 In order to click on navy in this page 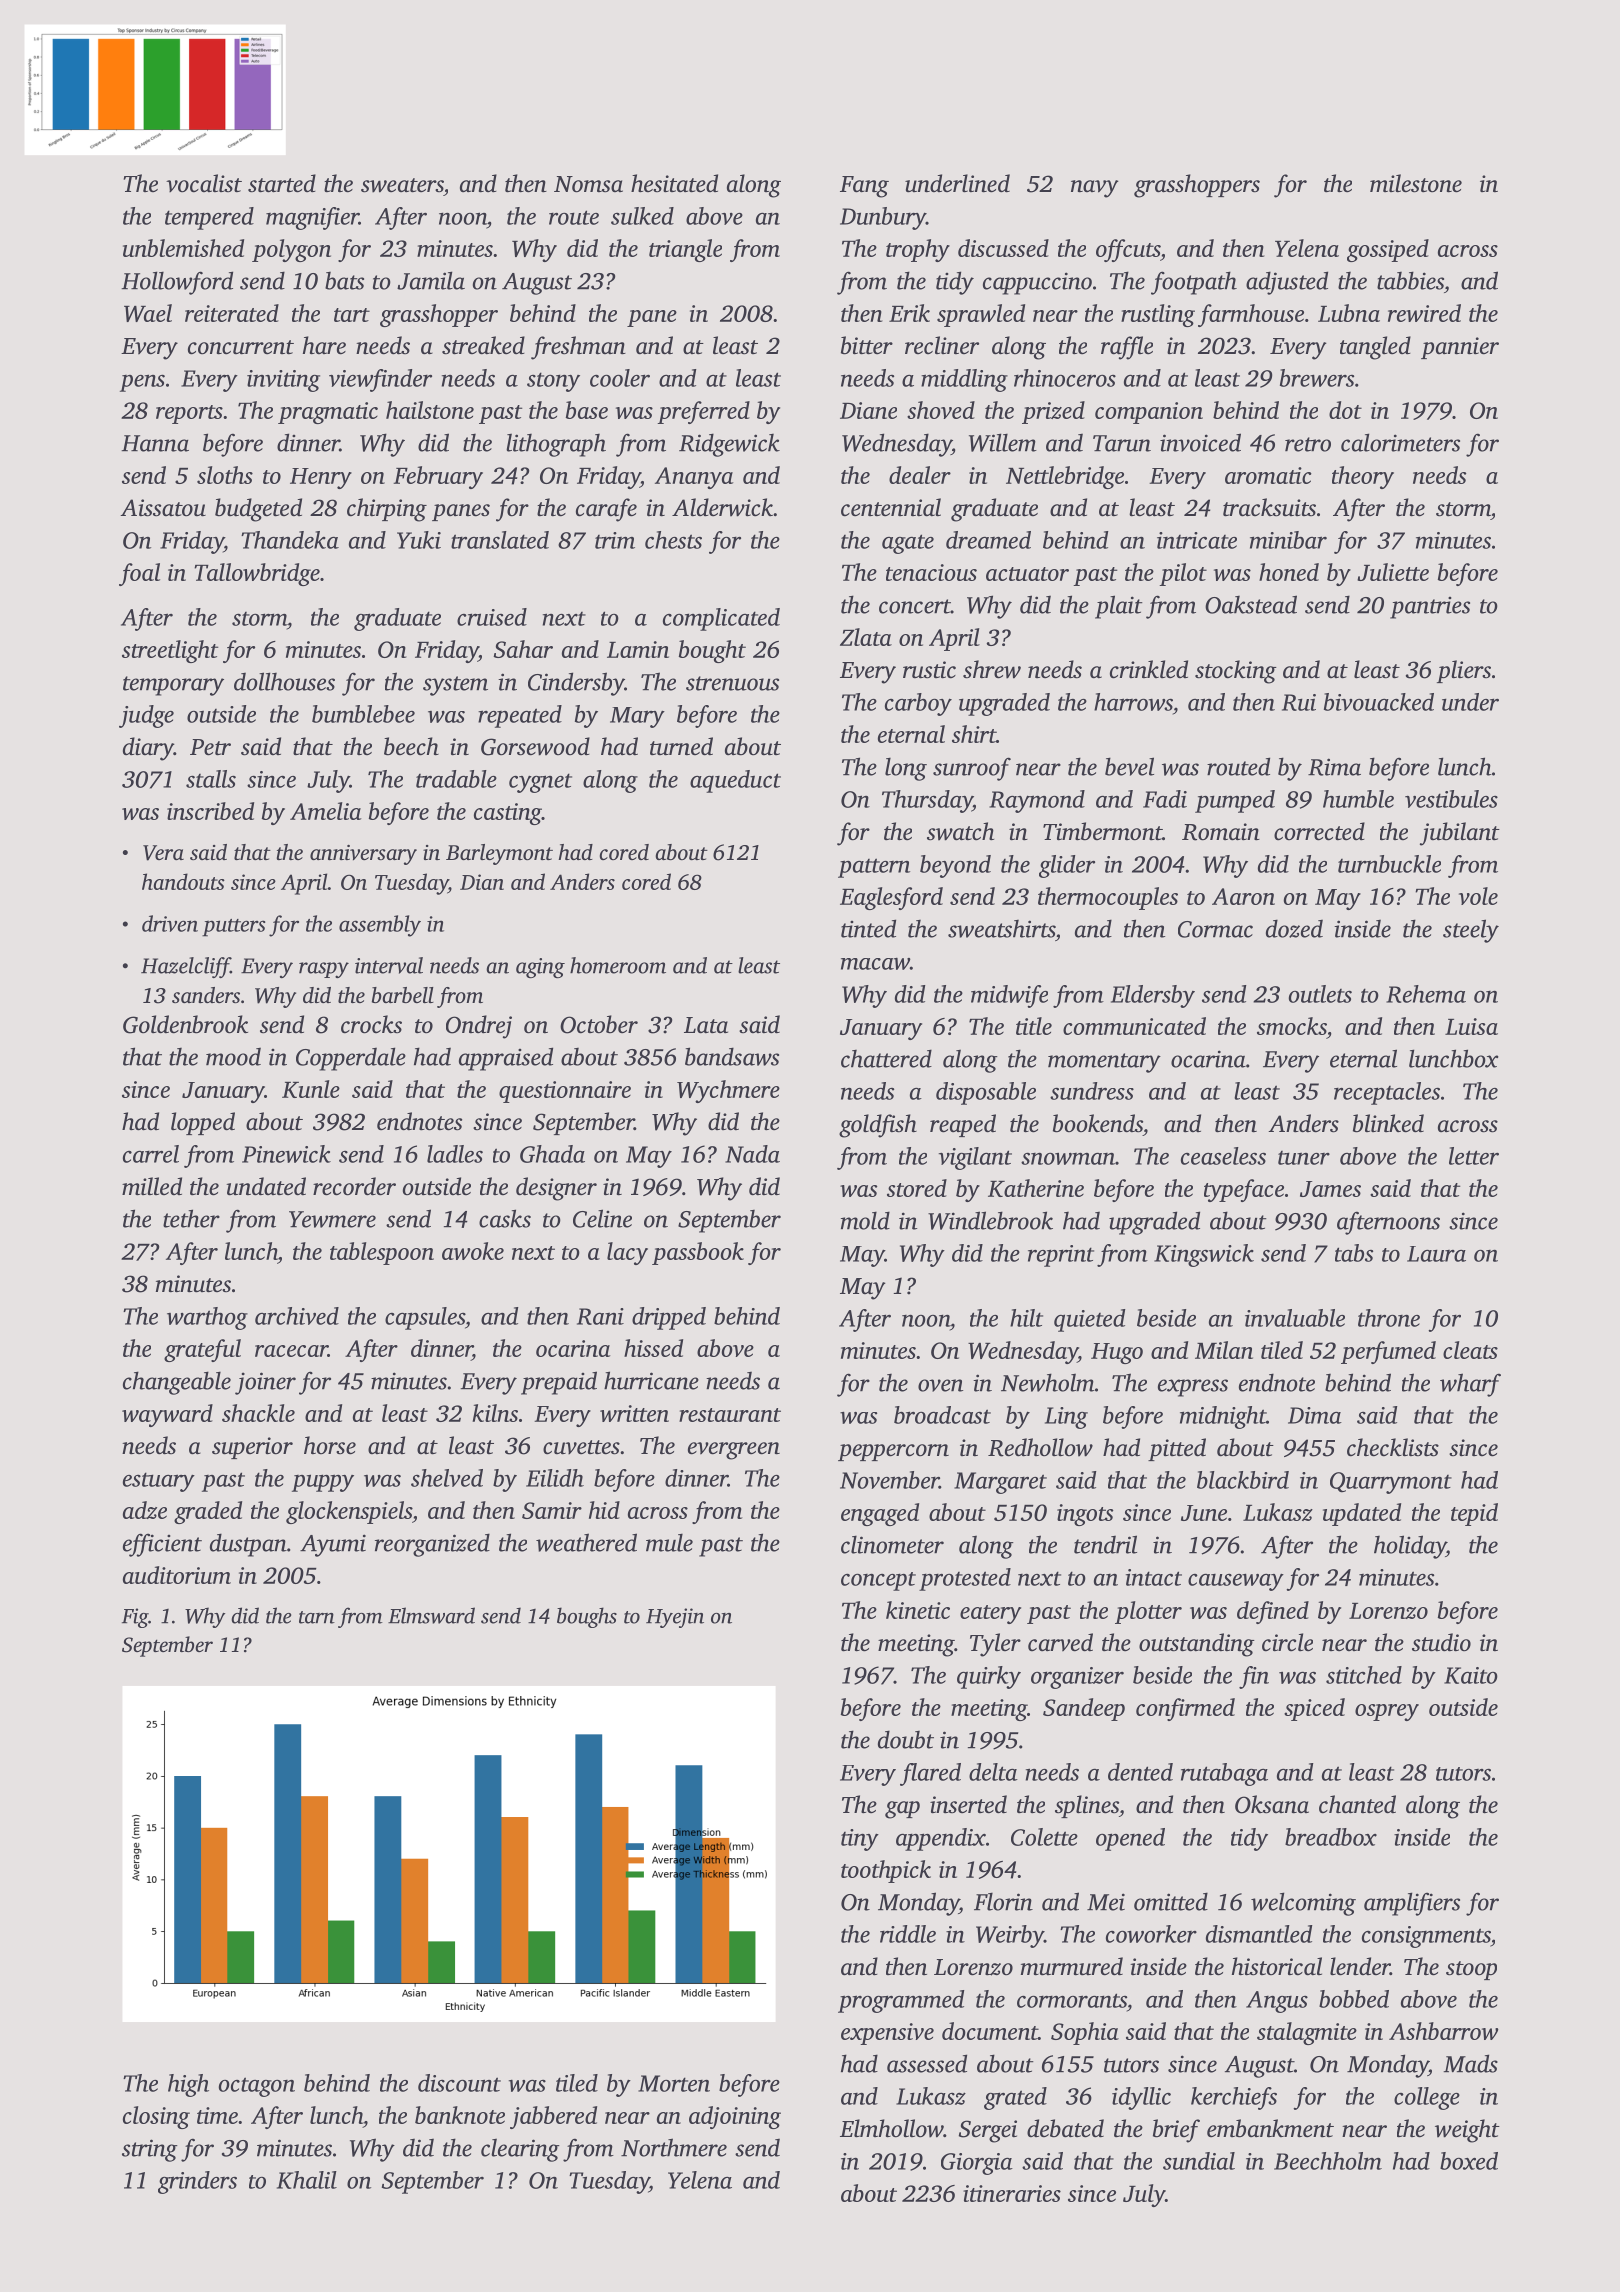, I will do `click(1095, 189)`.
